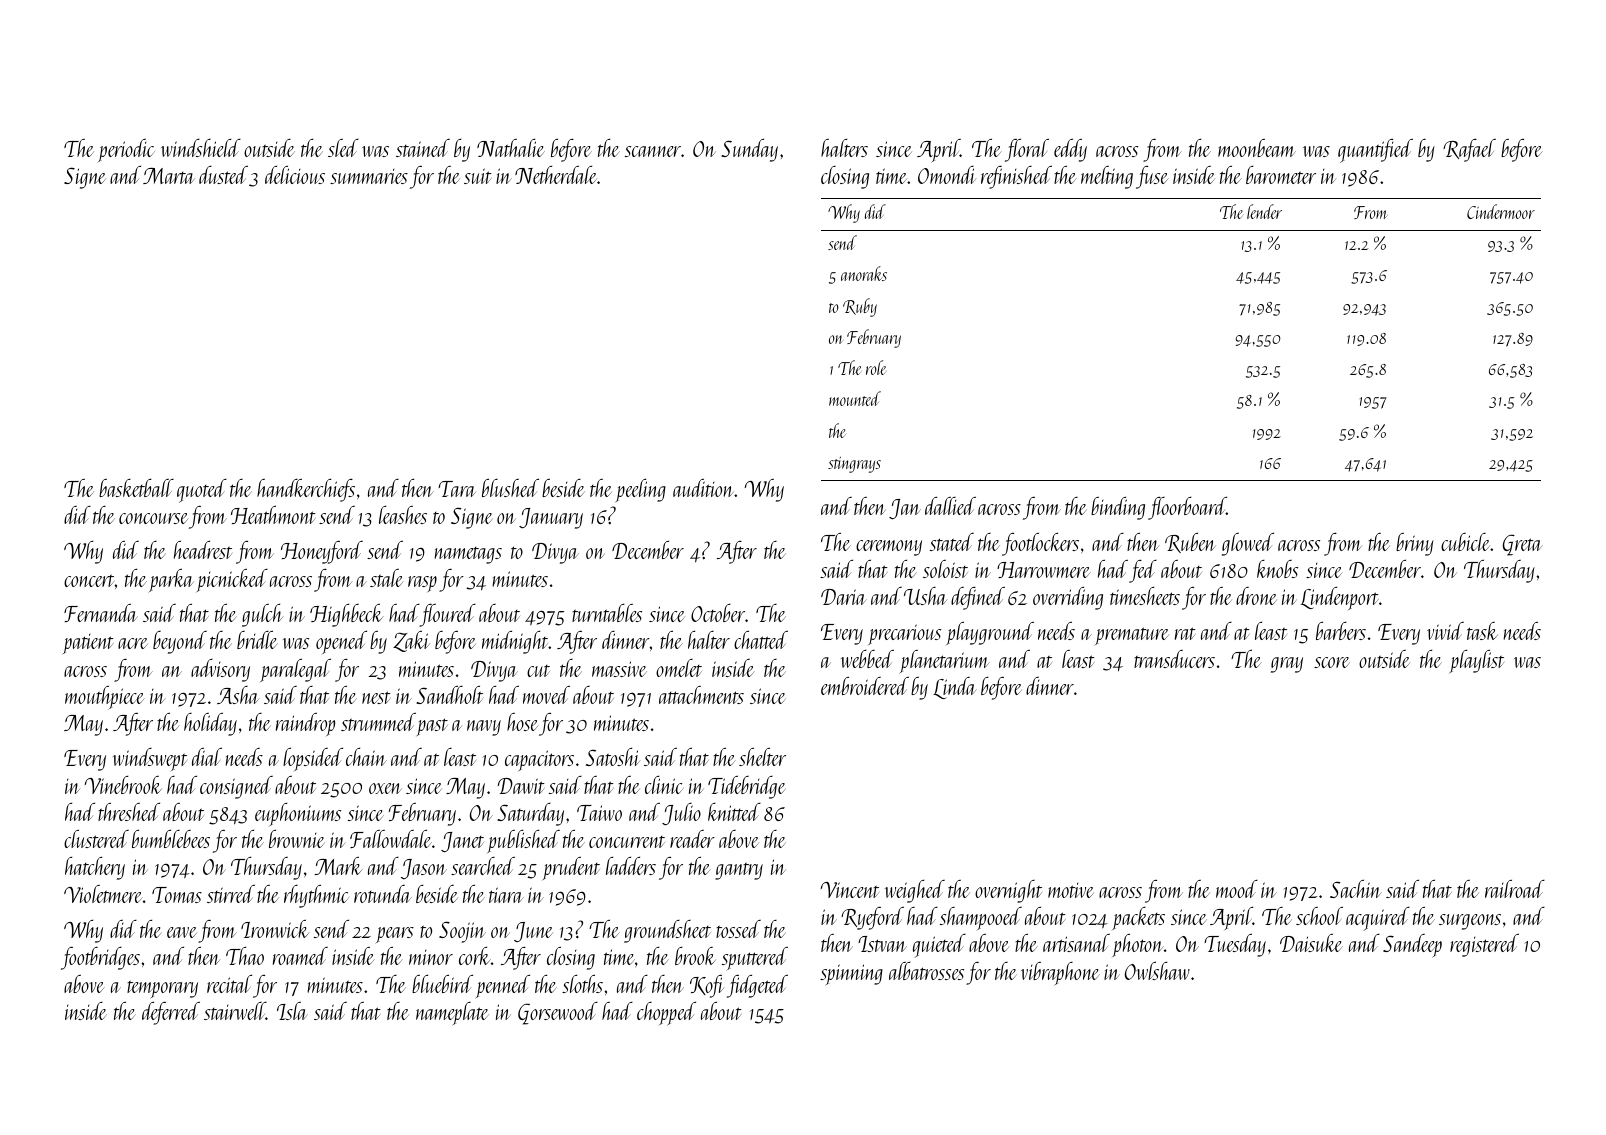  Describe the element at coordinates (955, 688) in the screenshot. I see `Linda` at that location.
